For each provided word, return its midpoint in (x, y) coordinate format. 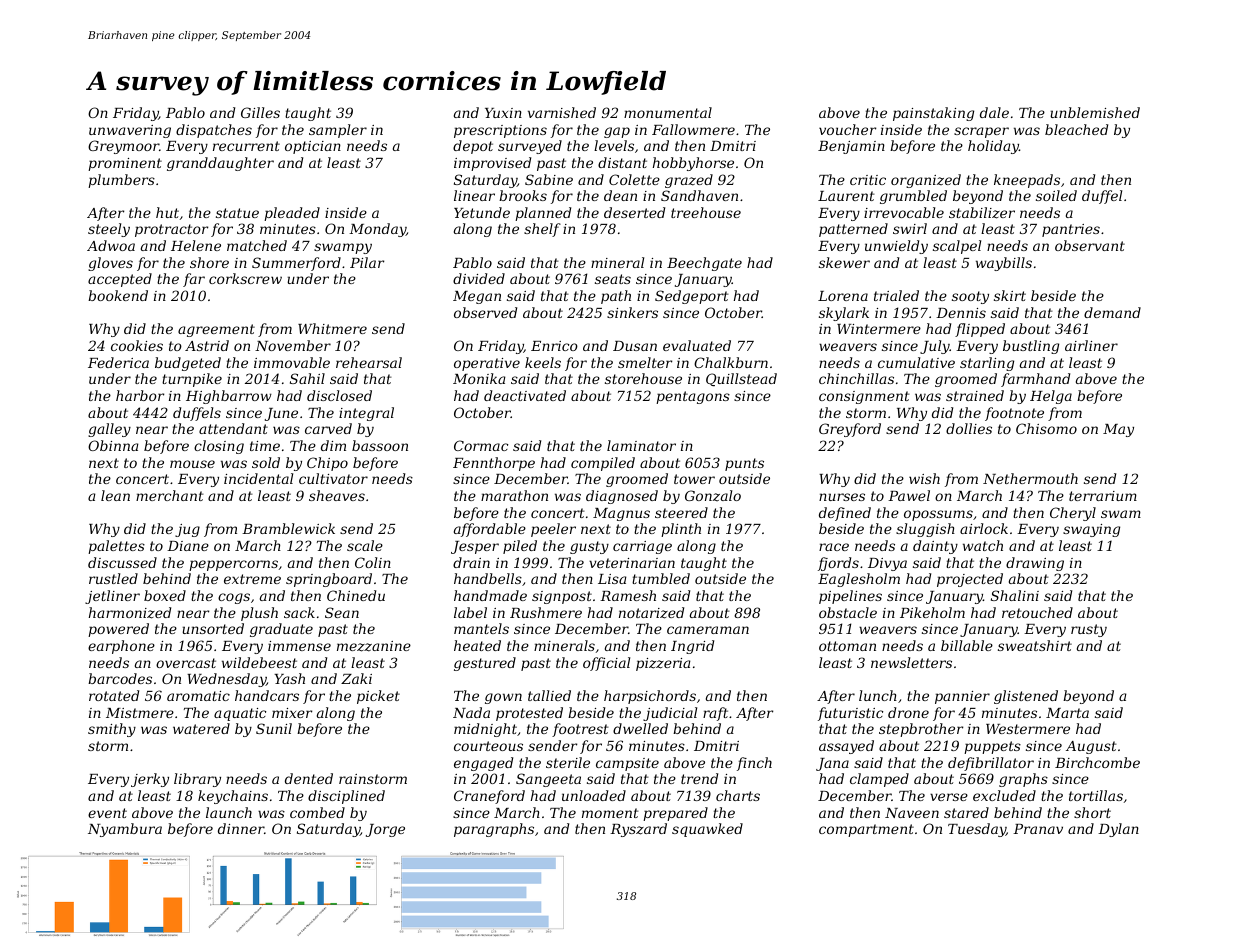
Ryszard (638, 830)
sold (266, 462)
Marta (1067, 713)
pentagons (693, 397)
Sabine (549, 179)
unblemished (1095, 112)
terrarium (1103, 496)
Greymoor (123, 147)
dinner (241, 828)
